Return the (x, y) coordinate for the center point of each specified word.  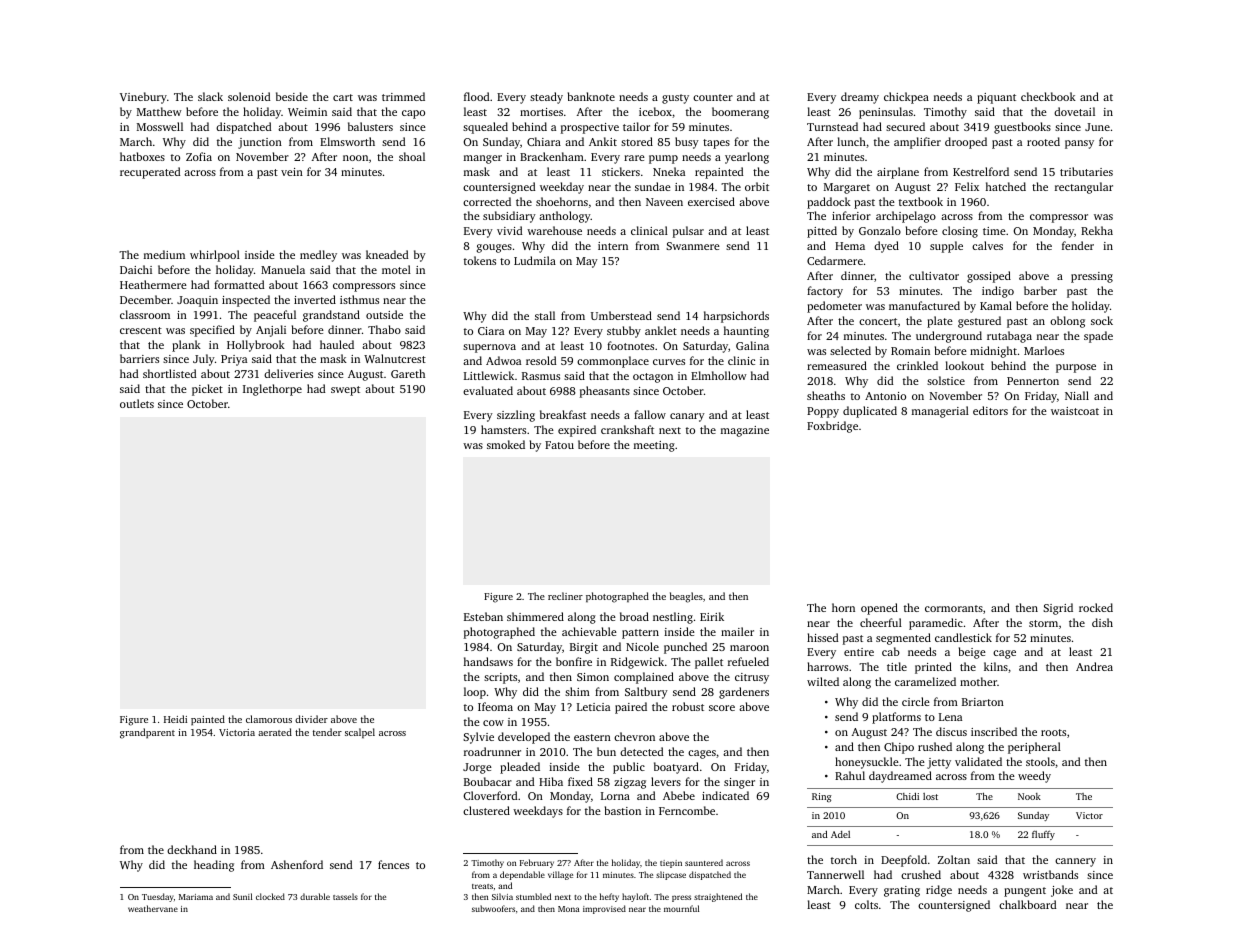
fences (393, 864)
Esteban (483, 616)
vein (292, 172)
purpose (1076, 368)
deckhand (192, 849)
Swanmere (693, 246)
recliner (565, 596)
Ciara (491, 331)
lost (930, 796)
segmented (903, 639)
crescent (141, 330)
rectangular (1084, 188)
